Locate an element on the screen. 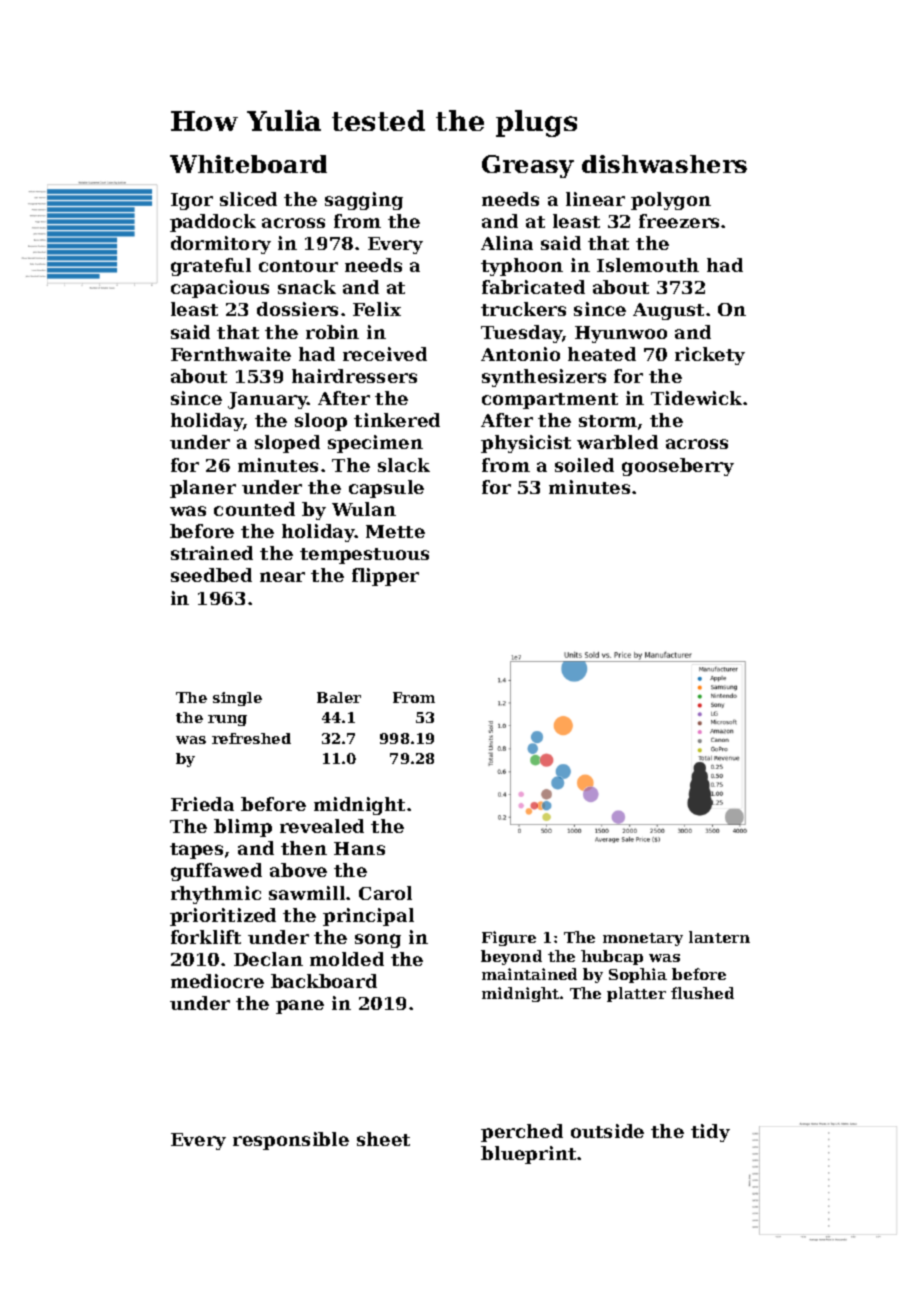 The image size is (924, 1311). responsible is located at coordinates (291, 1141).
